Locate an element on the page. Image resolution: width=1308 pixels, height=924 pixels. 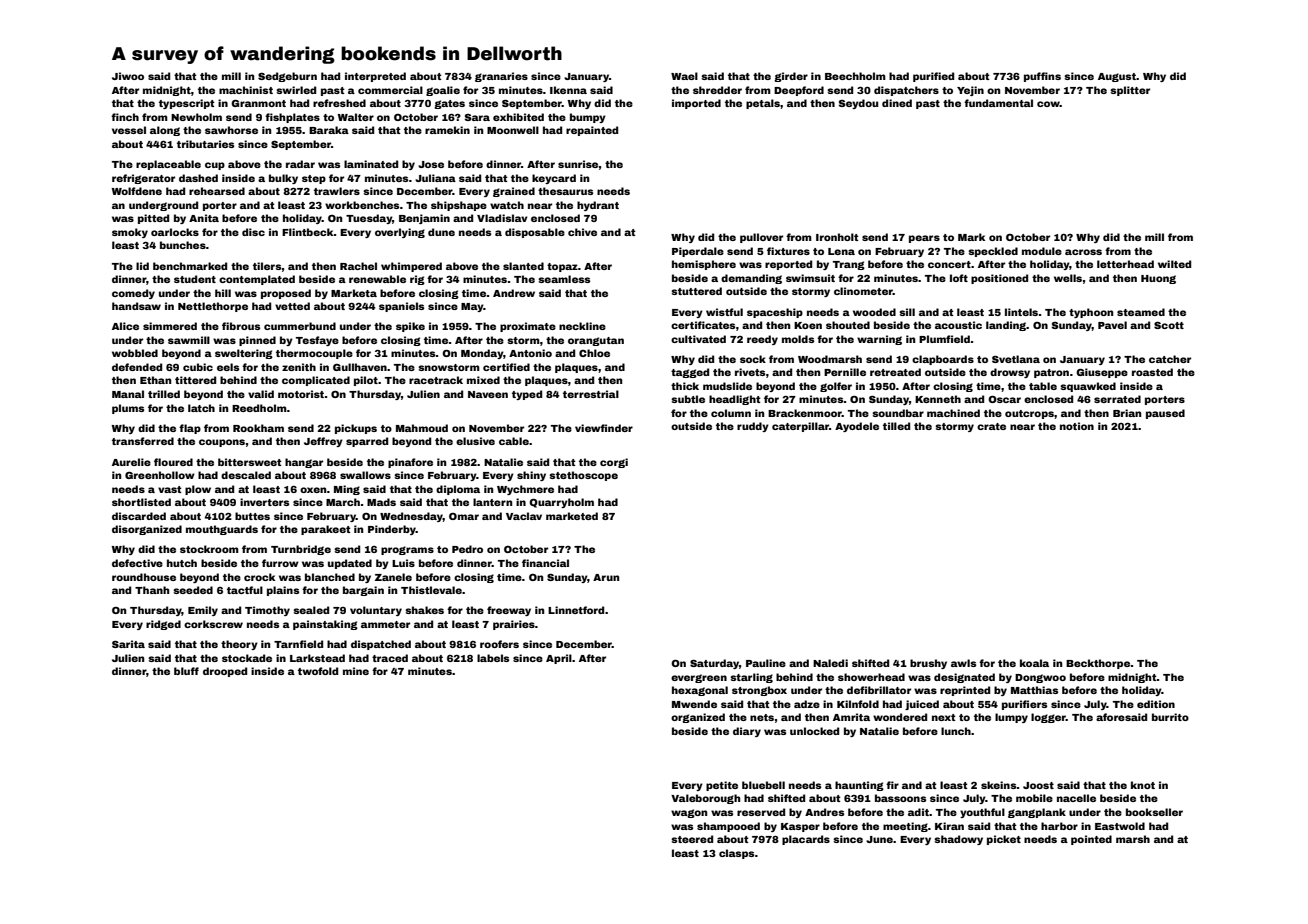
clasps is located at coordinates (737, 854).
